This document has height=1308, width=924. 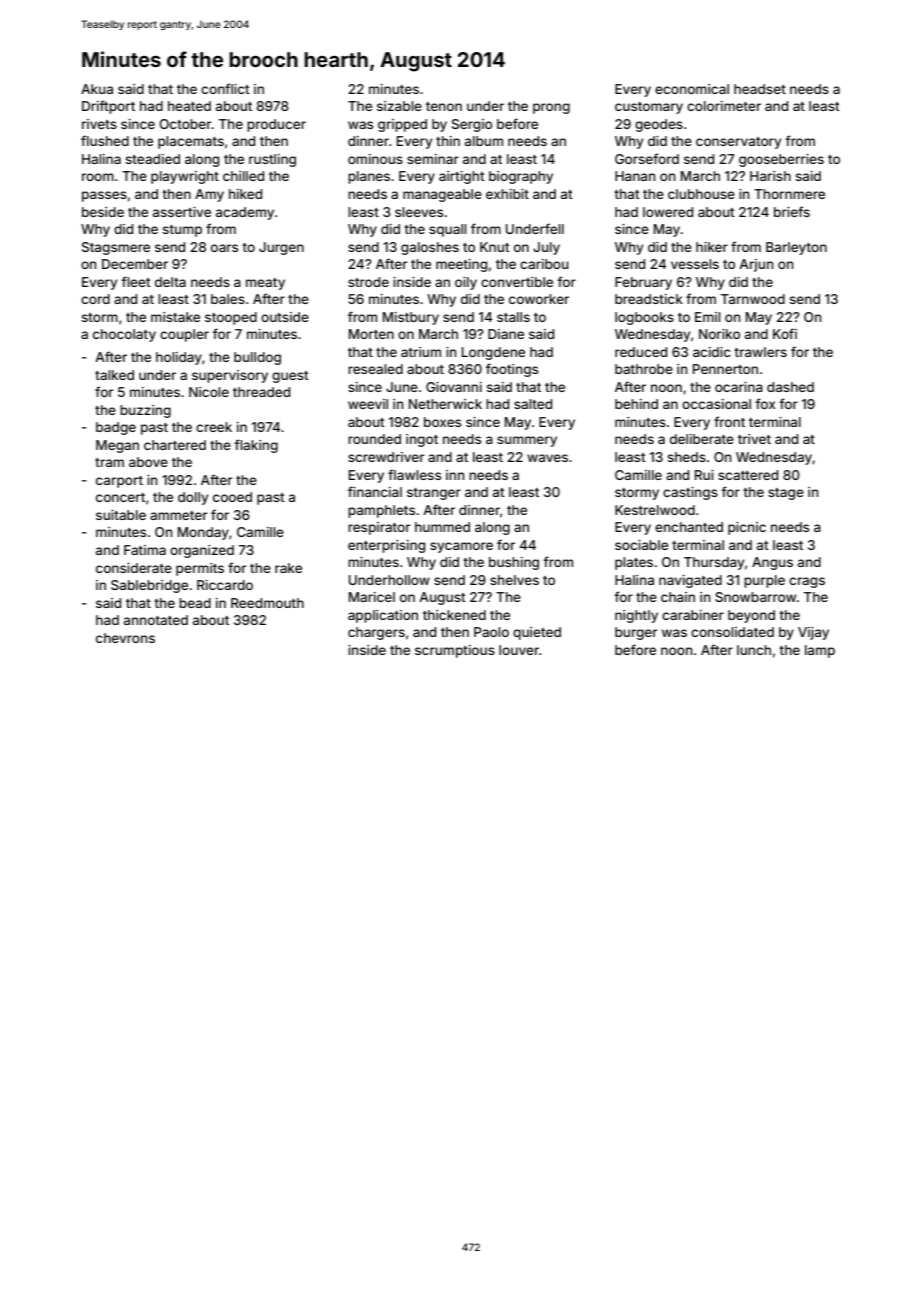 I want to click on hiker, so click(x=712, y=247).
